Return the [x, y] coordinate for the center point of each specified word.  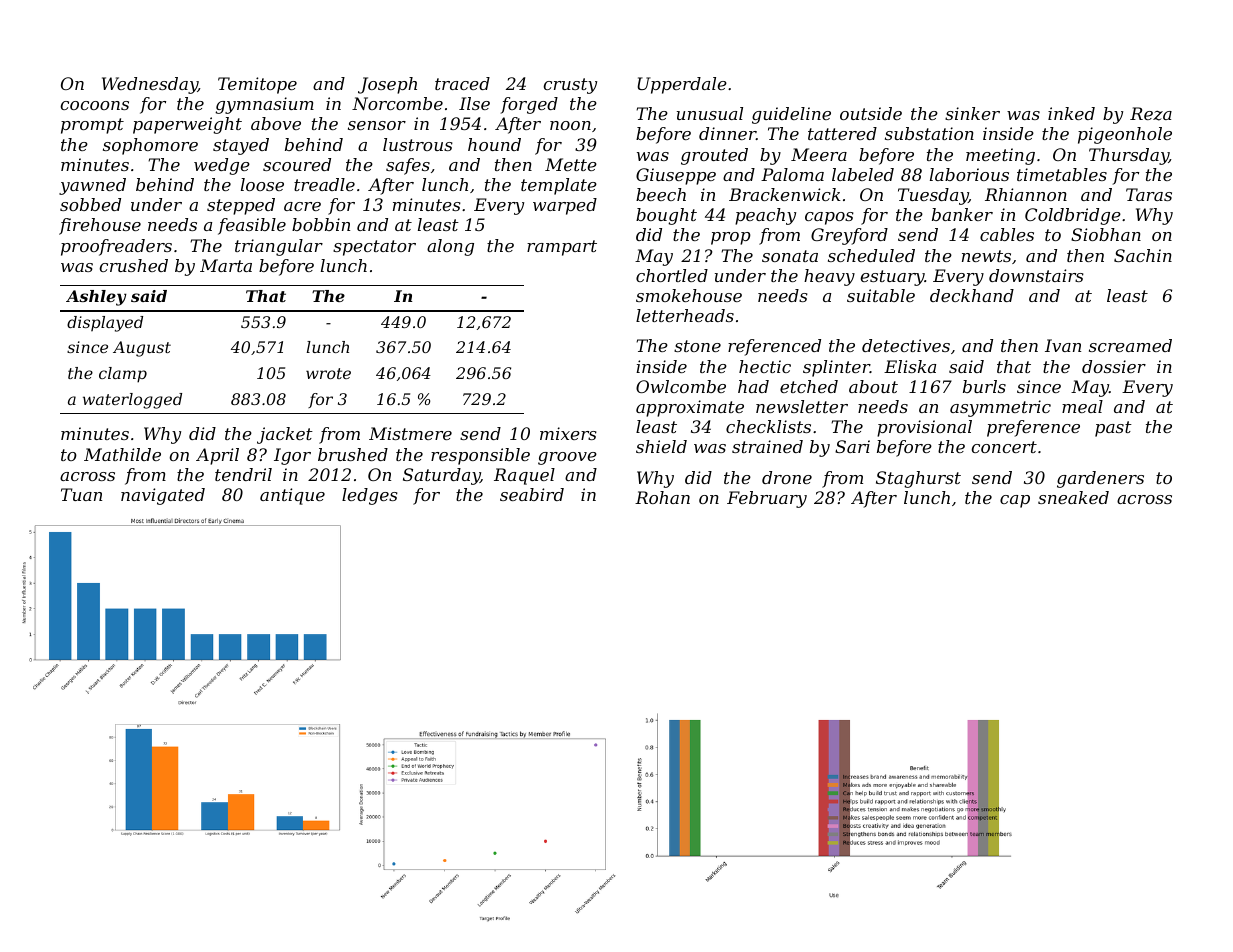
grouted [714, 156]
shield [661, 446]
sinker [972, 113]
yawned [92, 186]
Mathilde [122, 454]
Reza [1151, 114]
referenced [774, 347]
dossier [1114, 366]
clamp [123, 375]
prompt [92, 126]
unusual [710, 113]
